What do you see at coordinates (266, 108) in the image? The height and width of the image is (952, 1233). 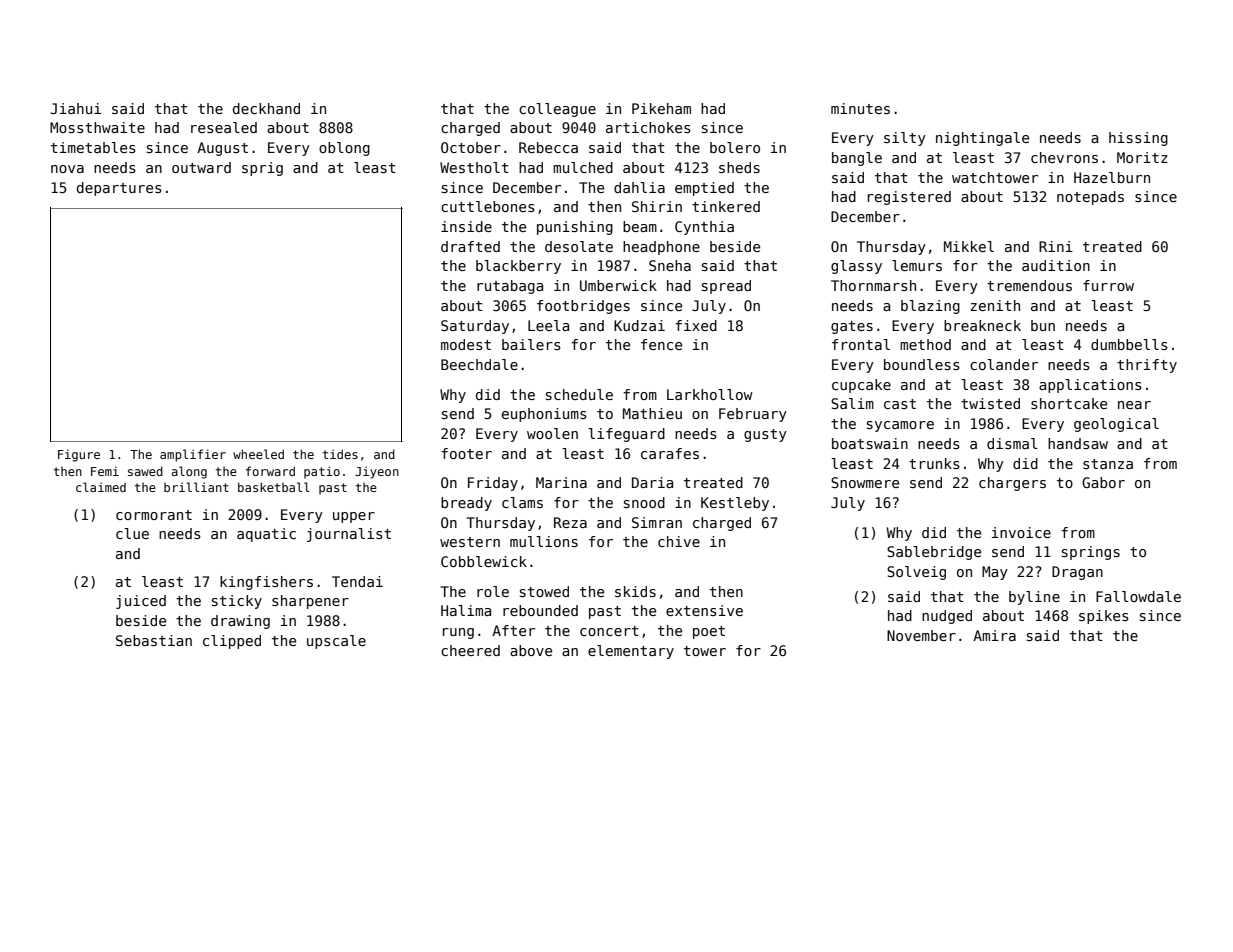 I see `deckhand` at bounding box center [266, 108].
